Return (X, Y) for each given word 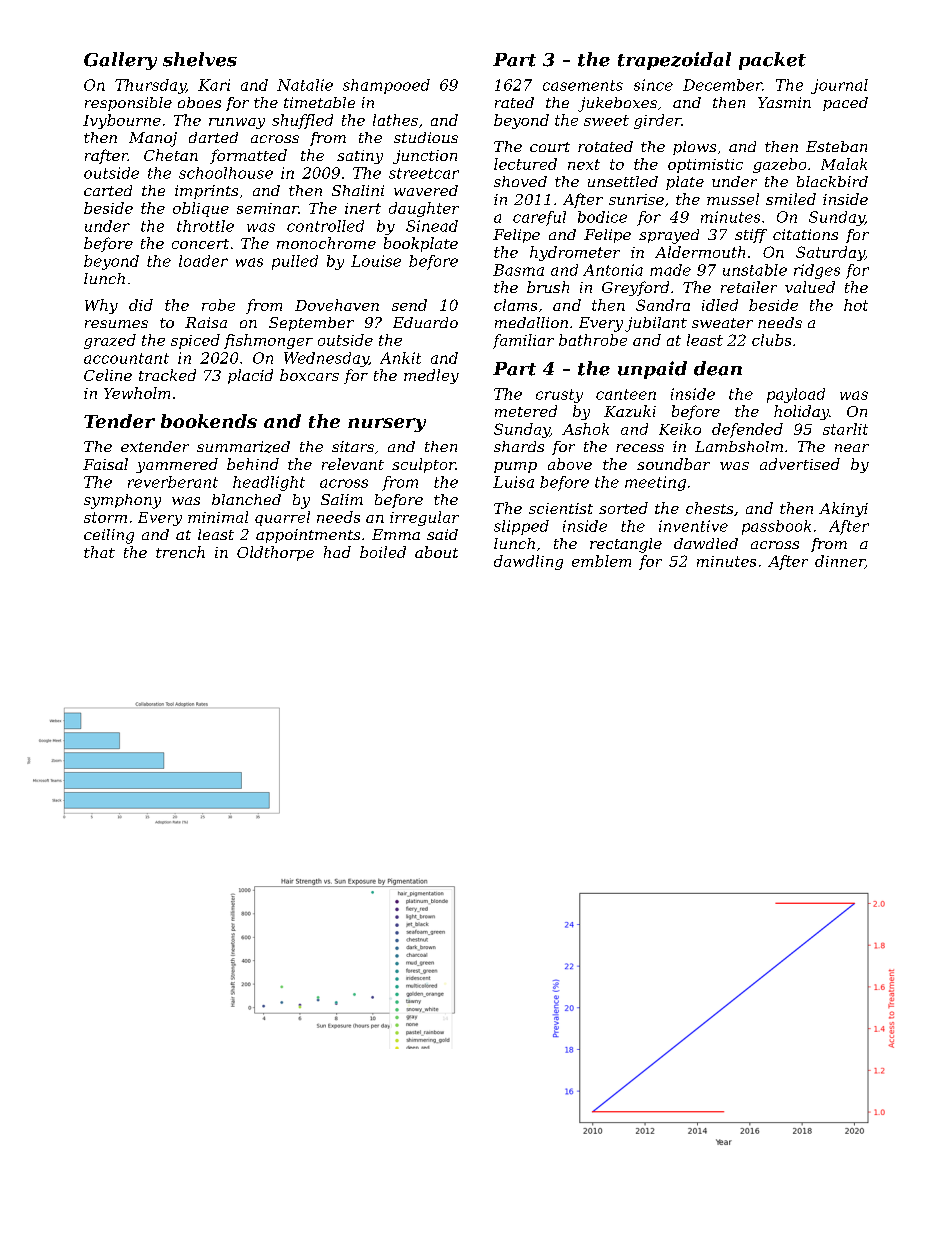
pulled (295, 262)
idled (720, 305)
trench (180, 552)
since (653, 85)
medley (431, 376)
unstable (755, 270)
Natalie (305, 85)
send (409, 305)
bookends (209, 421)
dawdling (528, 562)
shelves (200, 59)
